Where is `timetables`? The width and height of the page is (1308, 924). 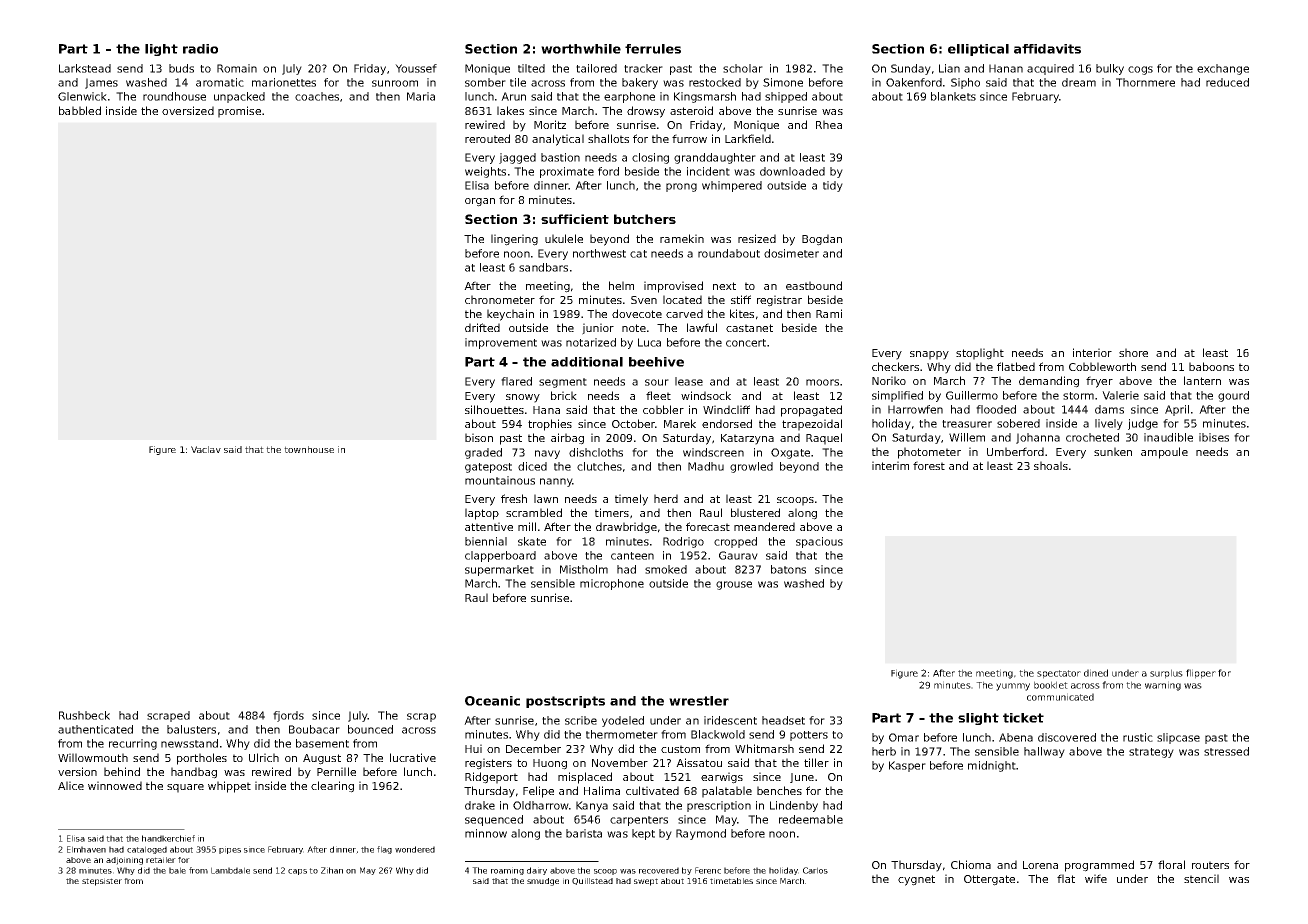 timetables is located at coordinates (731, 881).
